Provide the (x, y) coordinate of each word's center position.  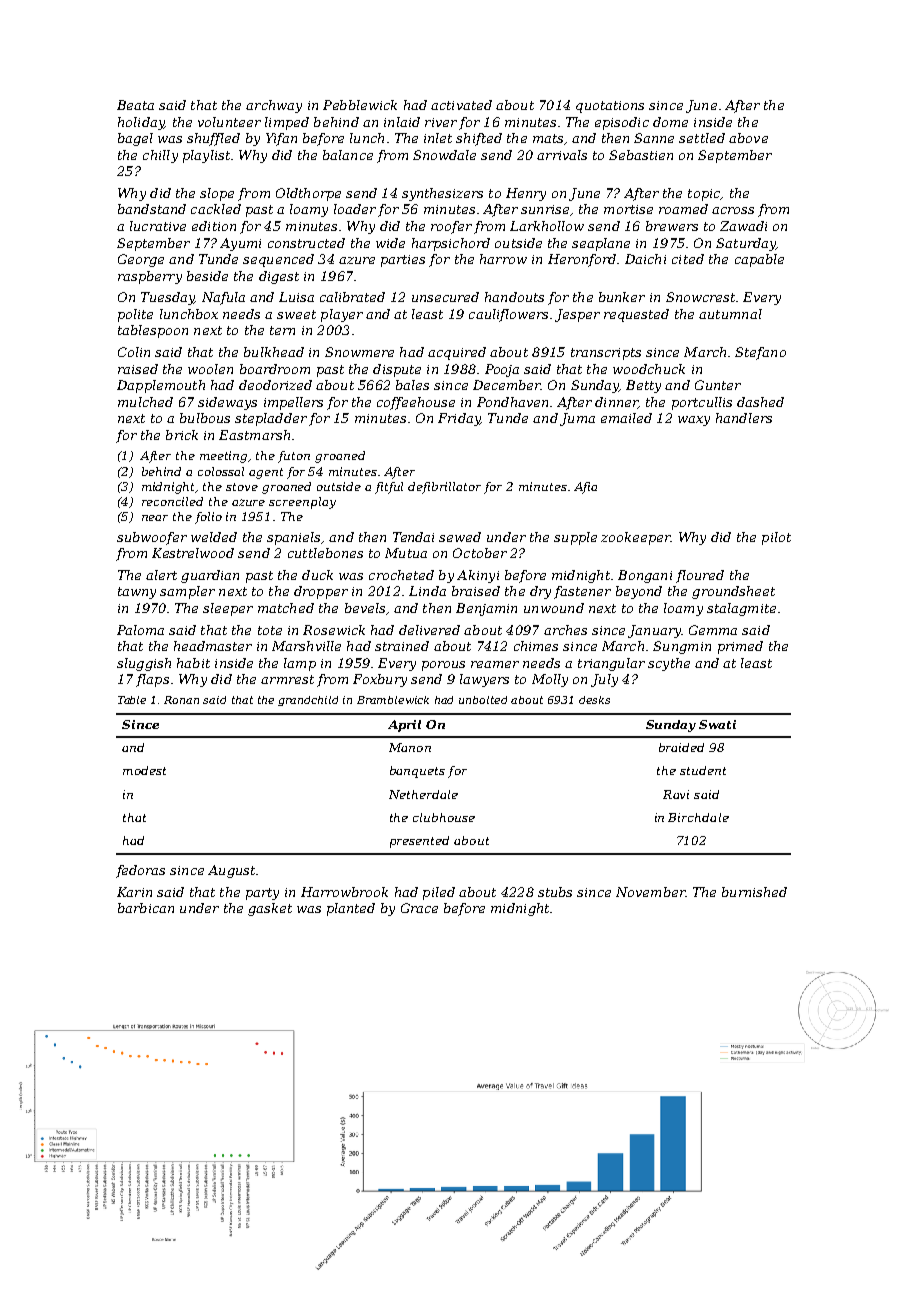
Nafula (223, 298)
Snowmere (359, 352)
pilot (776, 538)
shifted (479, 139)
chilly (160, 156)
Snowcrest (700, 297)
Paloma (140, 630)
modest (144, 770)
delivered (429, 630)
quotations (610, 107)
